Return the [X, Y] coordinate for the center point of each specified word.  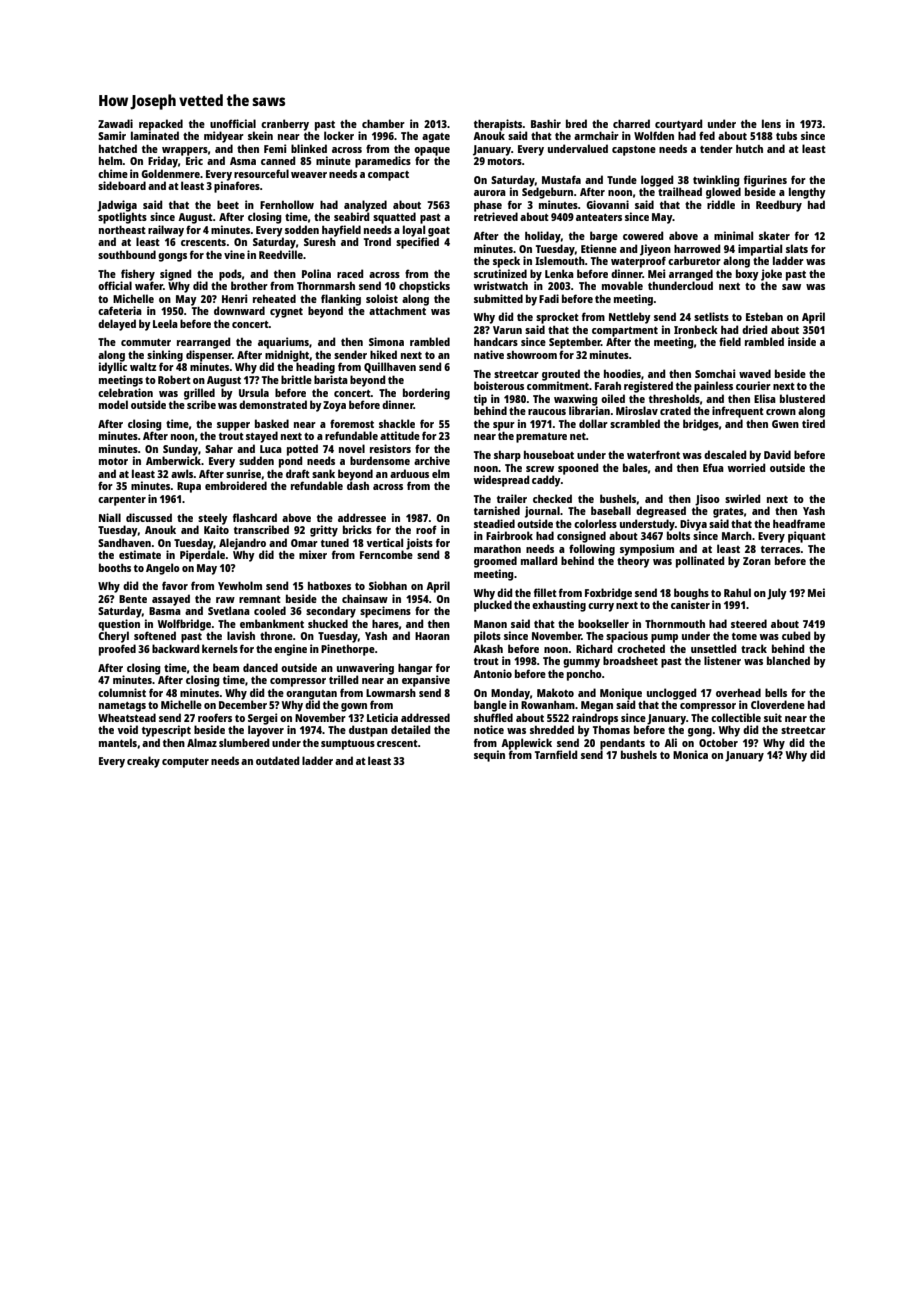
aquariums [283, 343]
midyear [224, 137]
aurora [490, 193]
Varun [507, 330]
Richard [594, 648]
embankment [272, 623]
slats [797, 248]
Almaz [202, 742]
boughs [691, 594]
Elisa [765, 398]
